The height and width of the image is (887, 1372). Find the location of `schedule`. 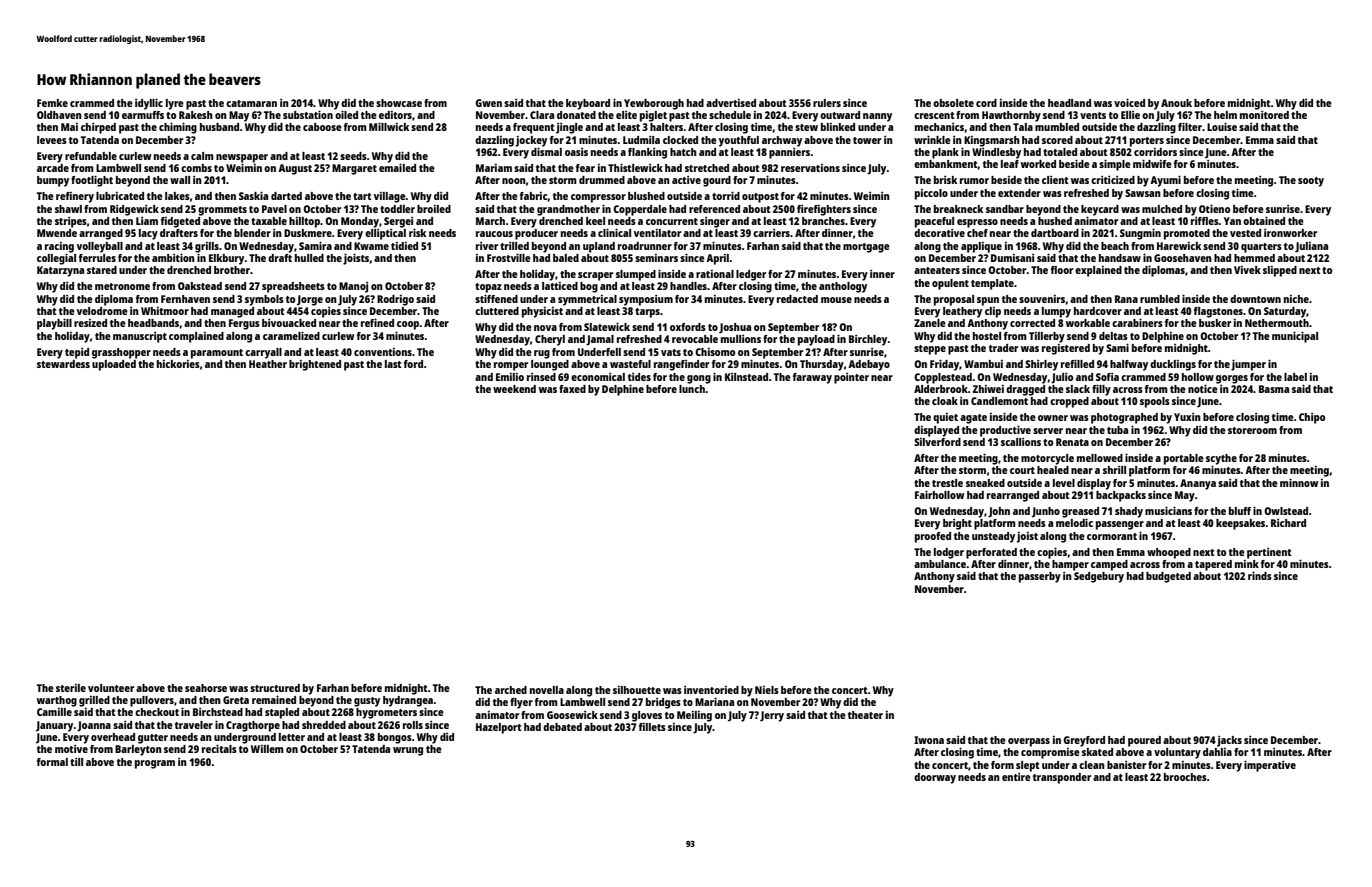

schedule is located at coordinates (730, 115).
